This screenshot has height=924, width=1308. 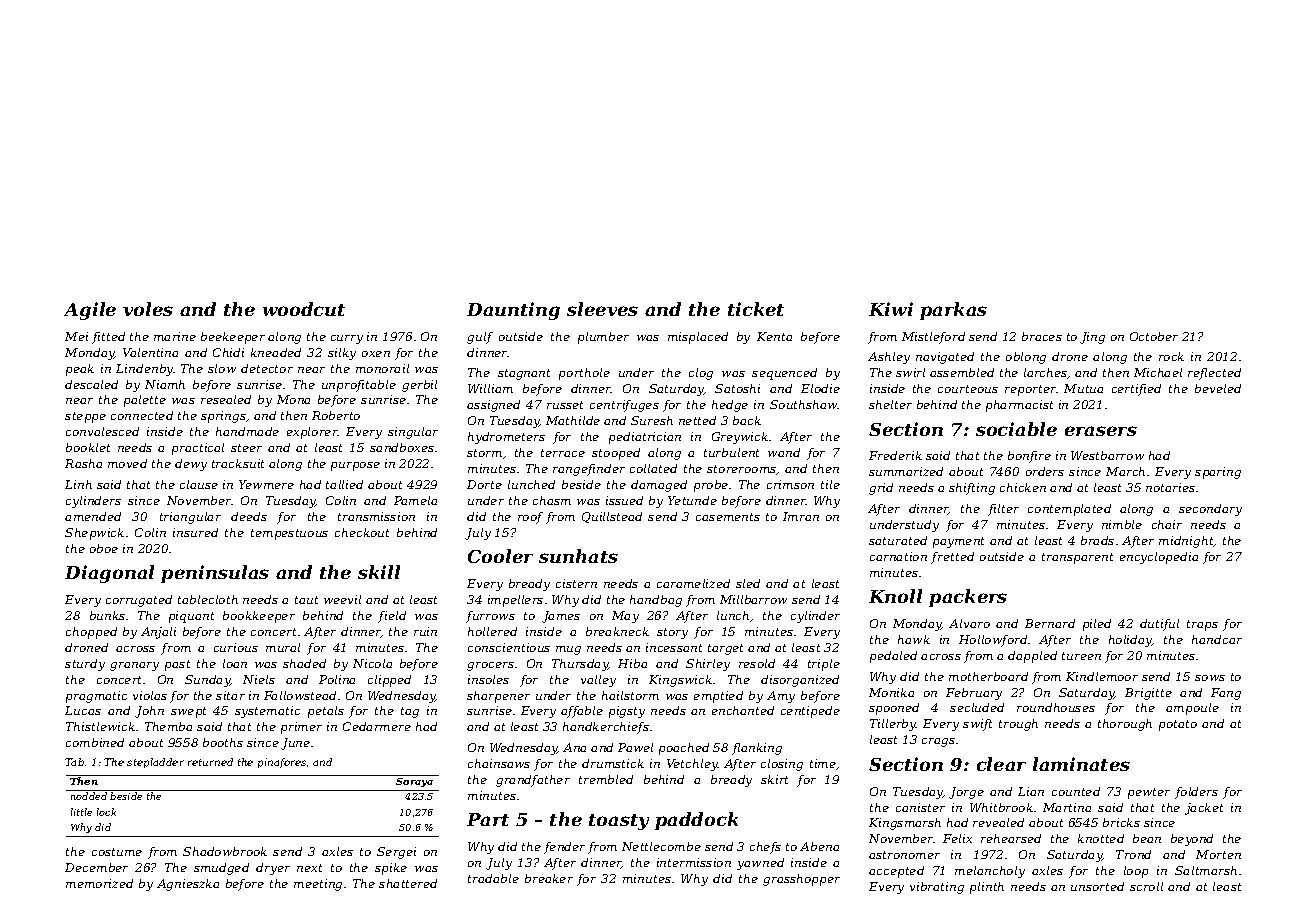 What do you see at coordinates (612, 517) in the screenshot?
I see `Quillstead` at bounding box center [612, 517].
